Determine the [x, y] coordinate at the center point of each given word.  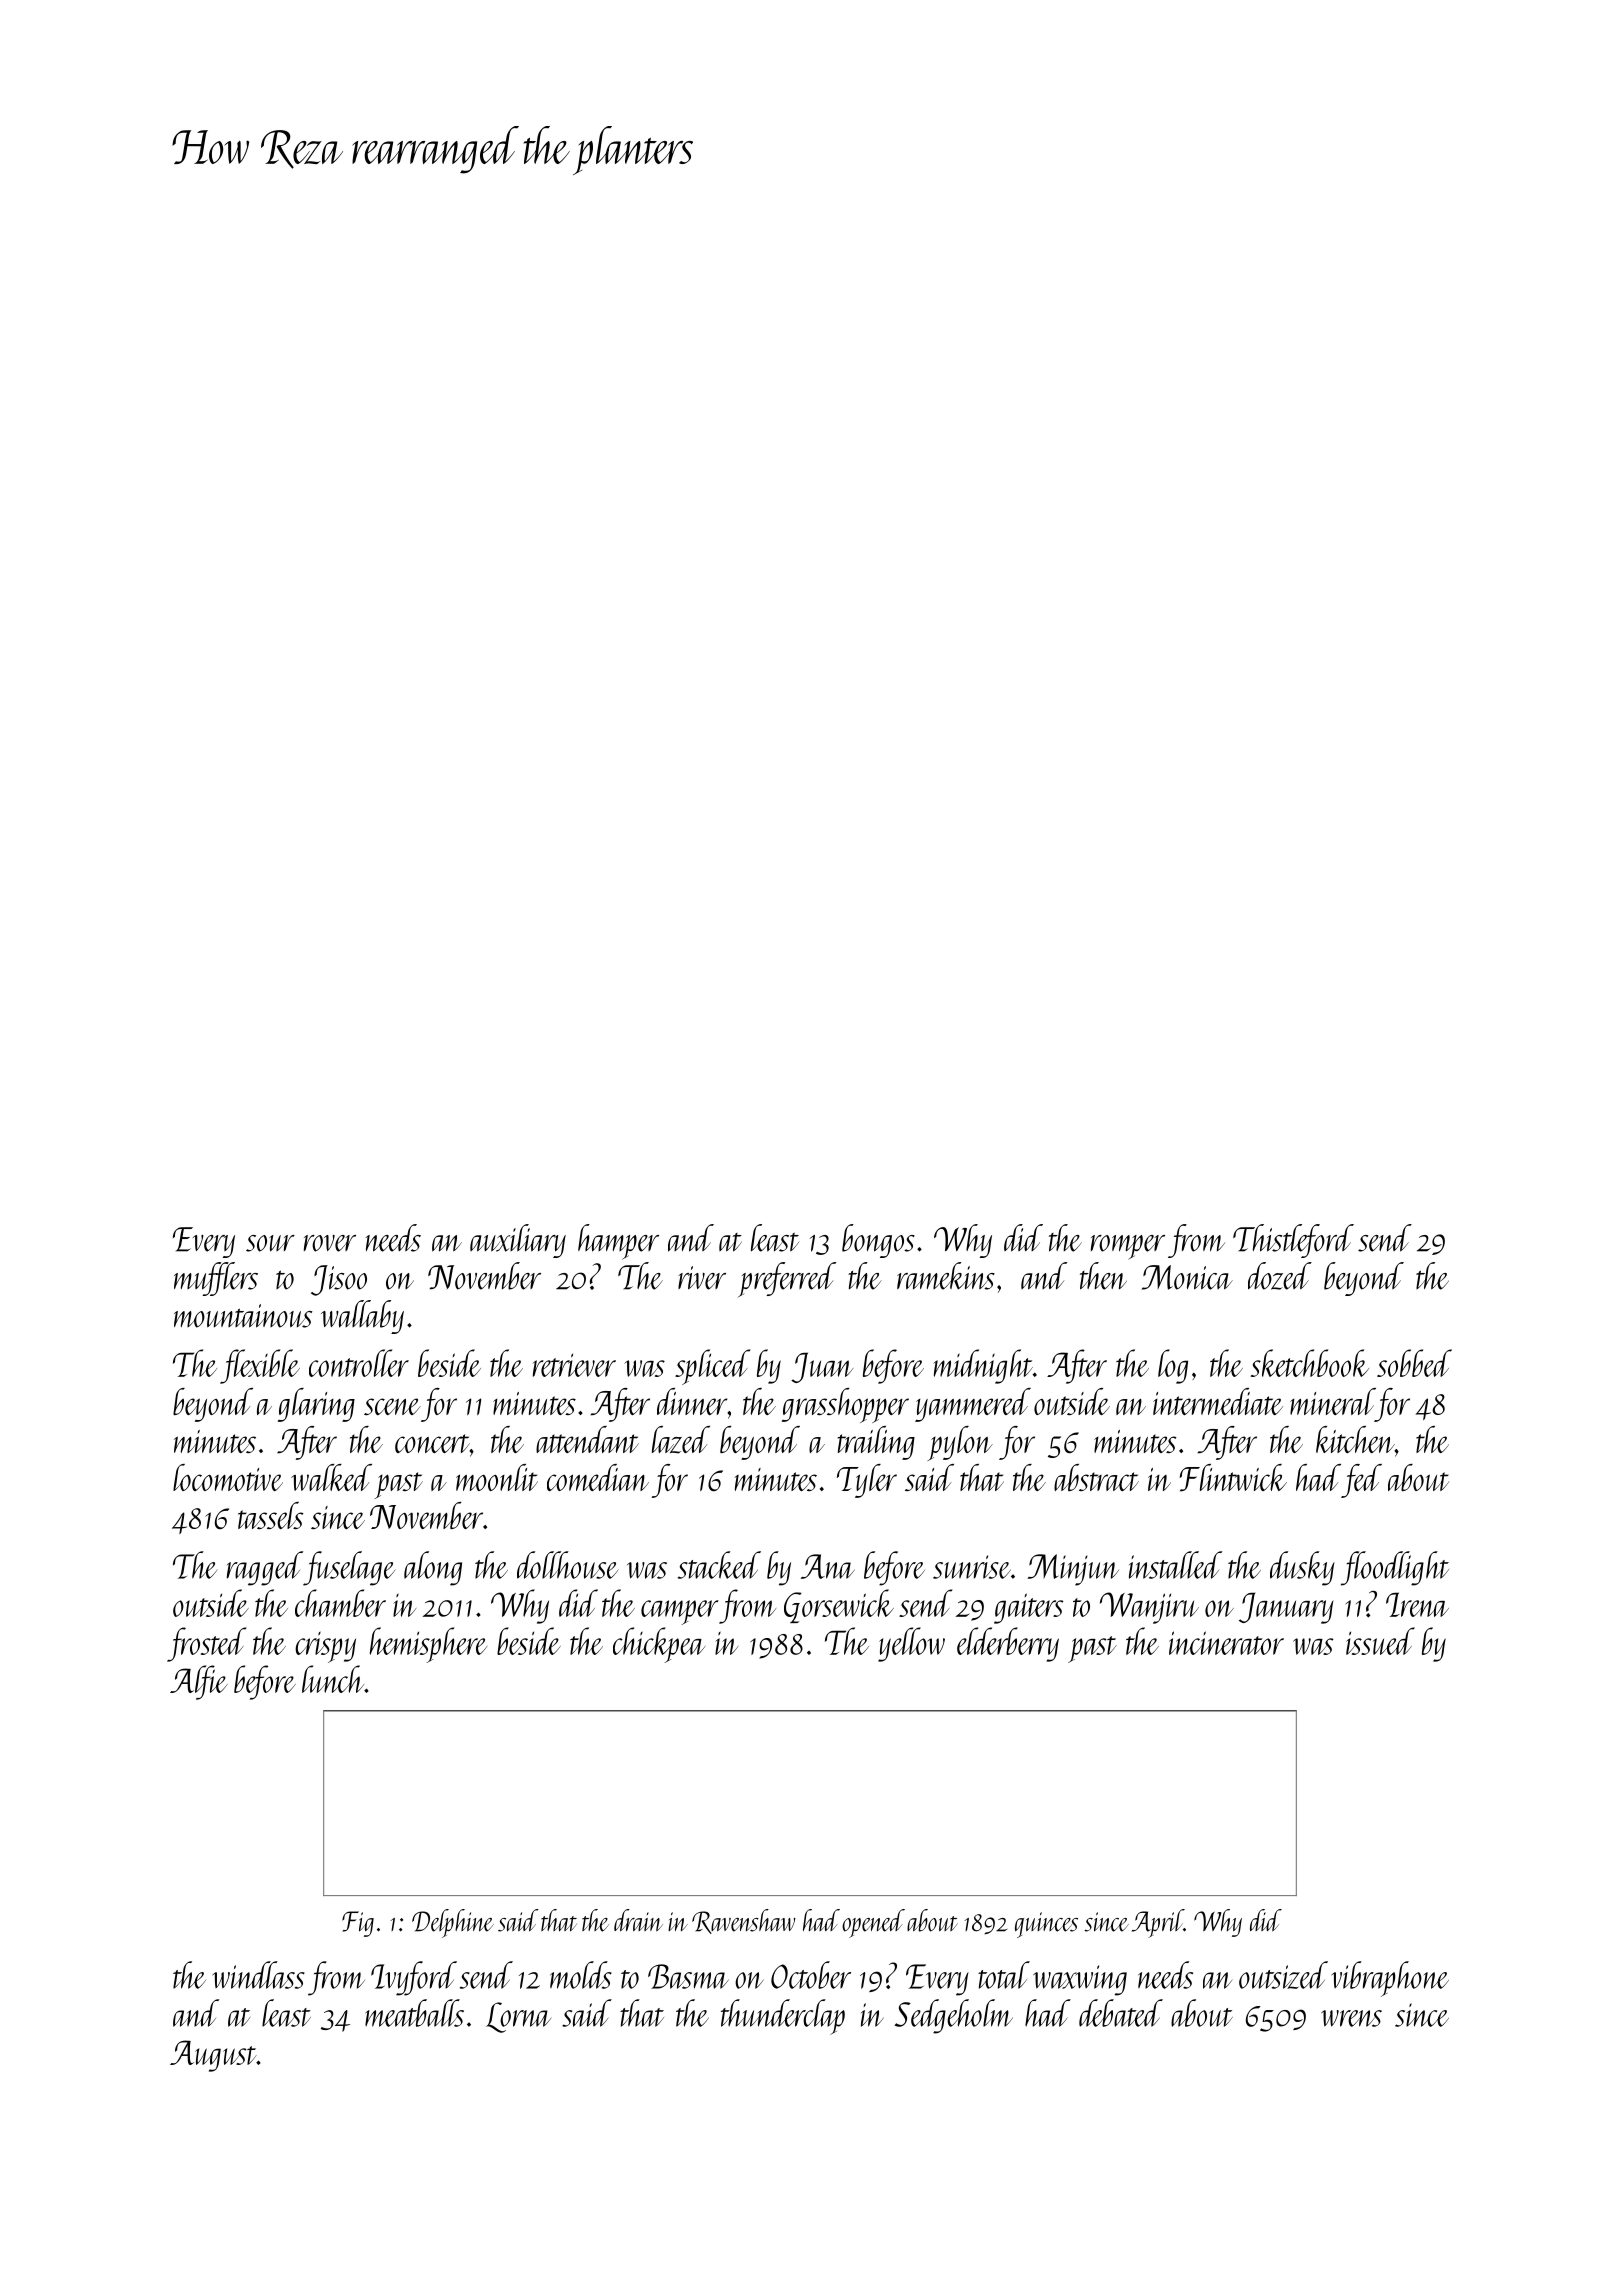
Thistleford [1293, 1241]
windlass [259, 1975]
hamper [618, 1242]
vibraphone [1390, 1979]
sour [270, 1243]
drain [638, 1920]
